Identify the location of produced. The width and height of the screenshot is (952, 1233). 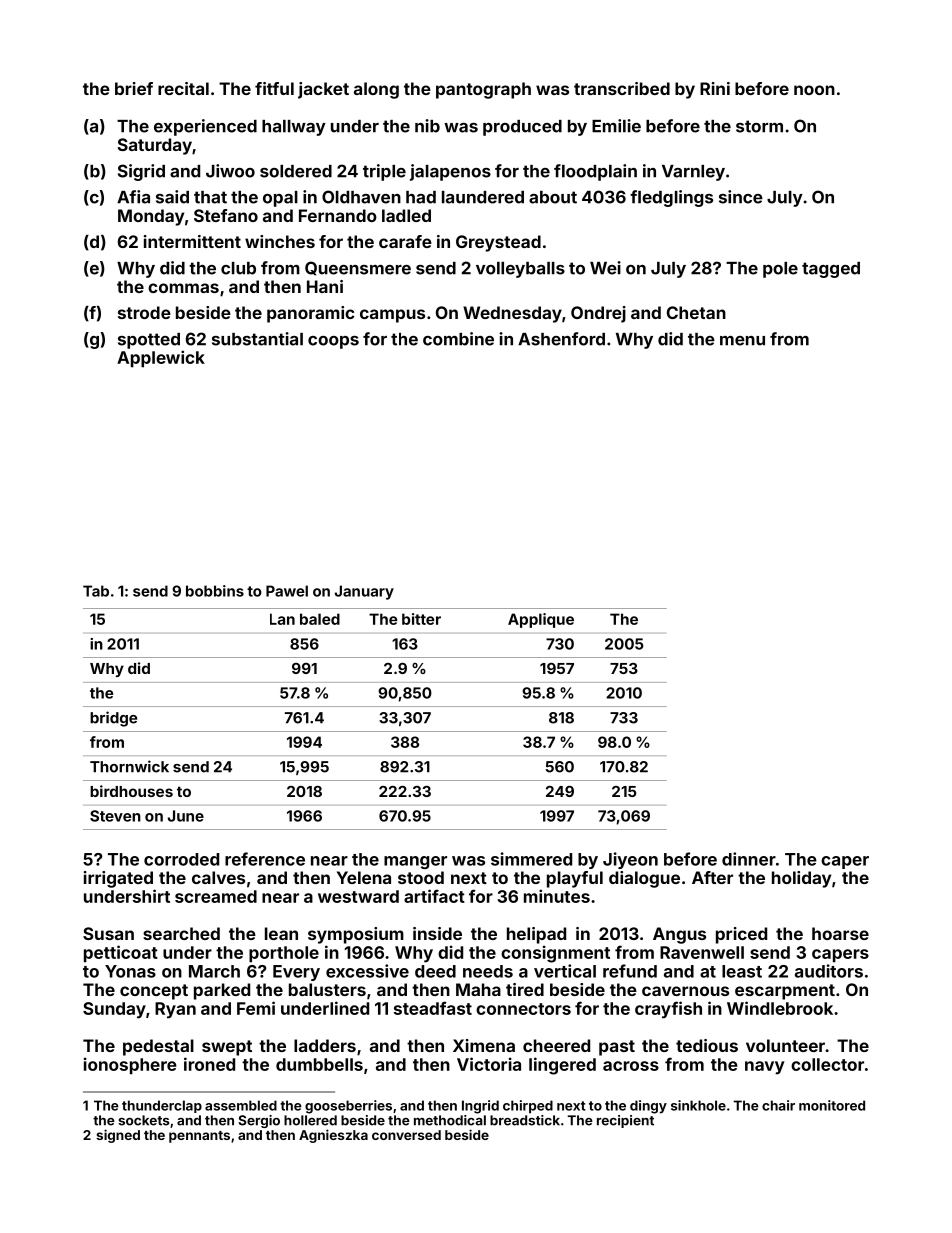
(522, 128).
